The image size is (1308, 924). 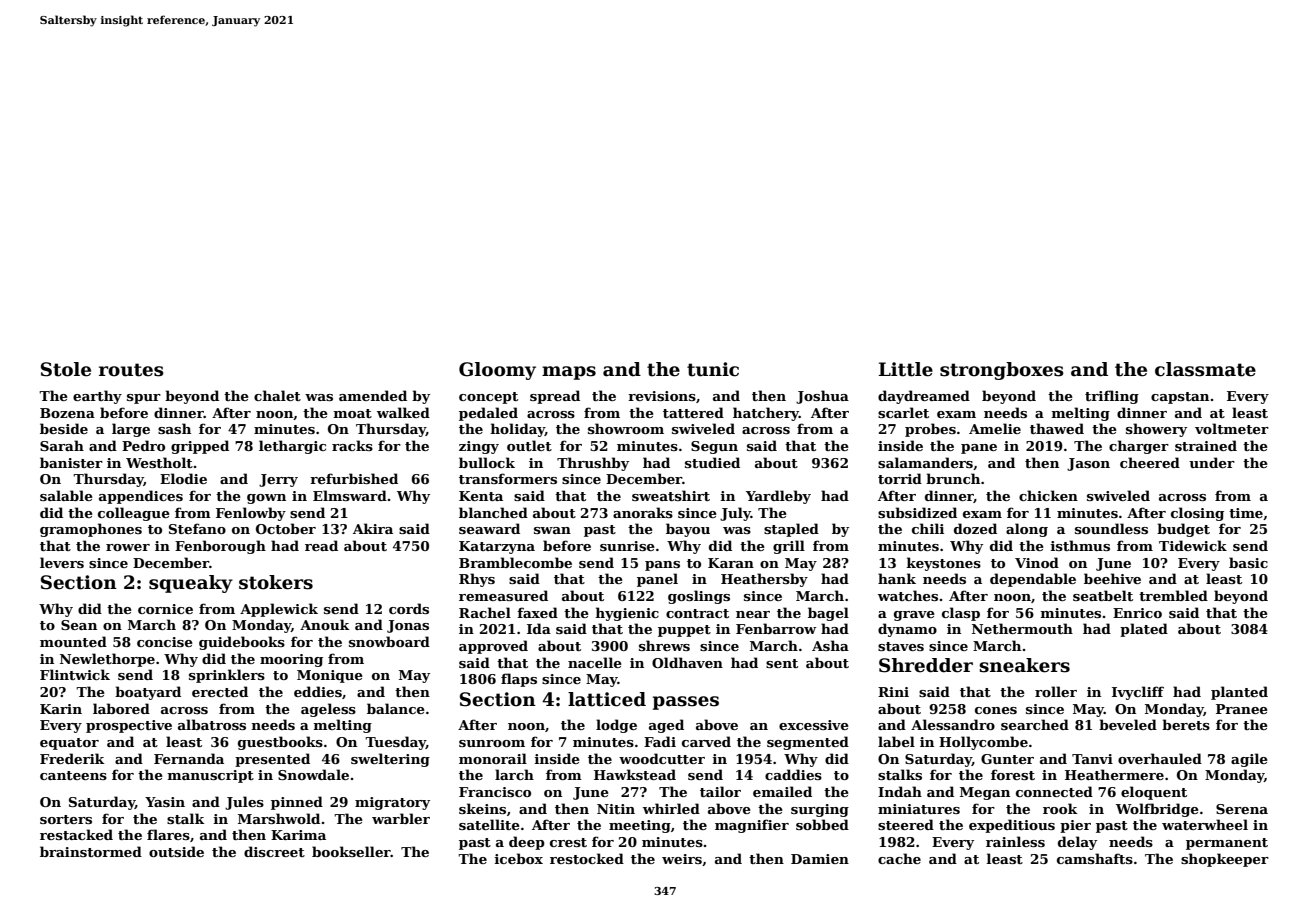 What do you see at coordinates (220, 547) in the image?
I see `Fenborough` at bounding box center [220, 547].
